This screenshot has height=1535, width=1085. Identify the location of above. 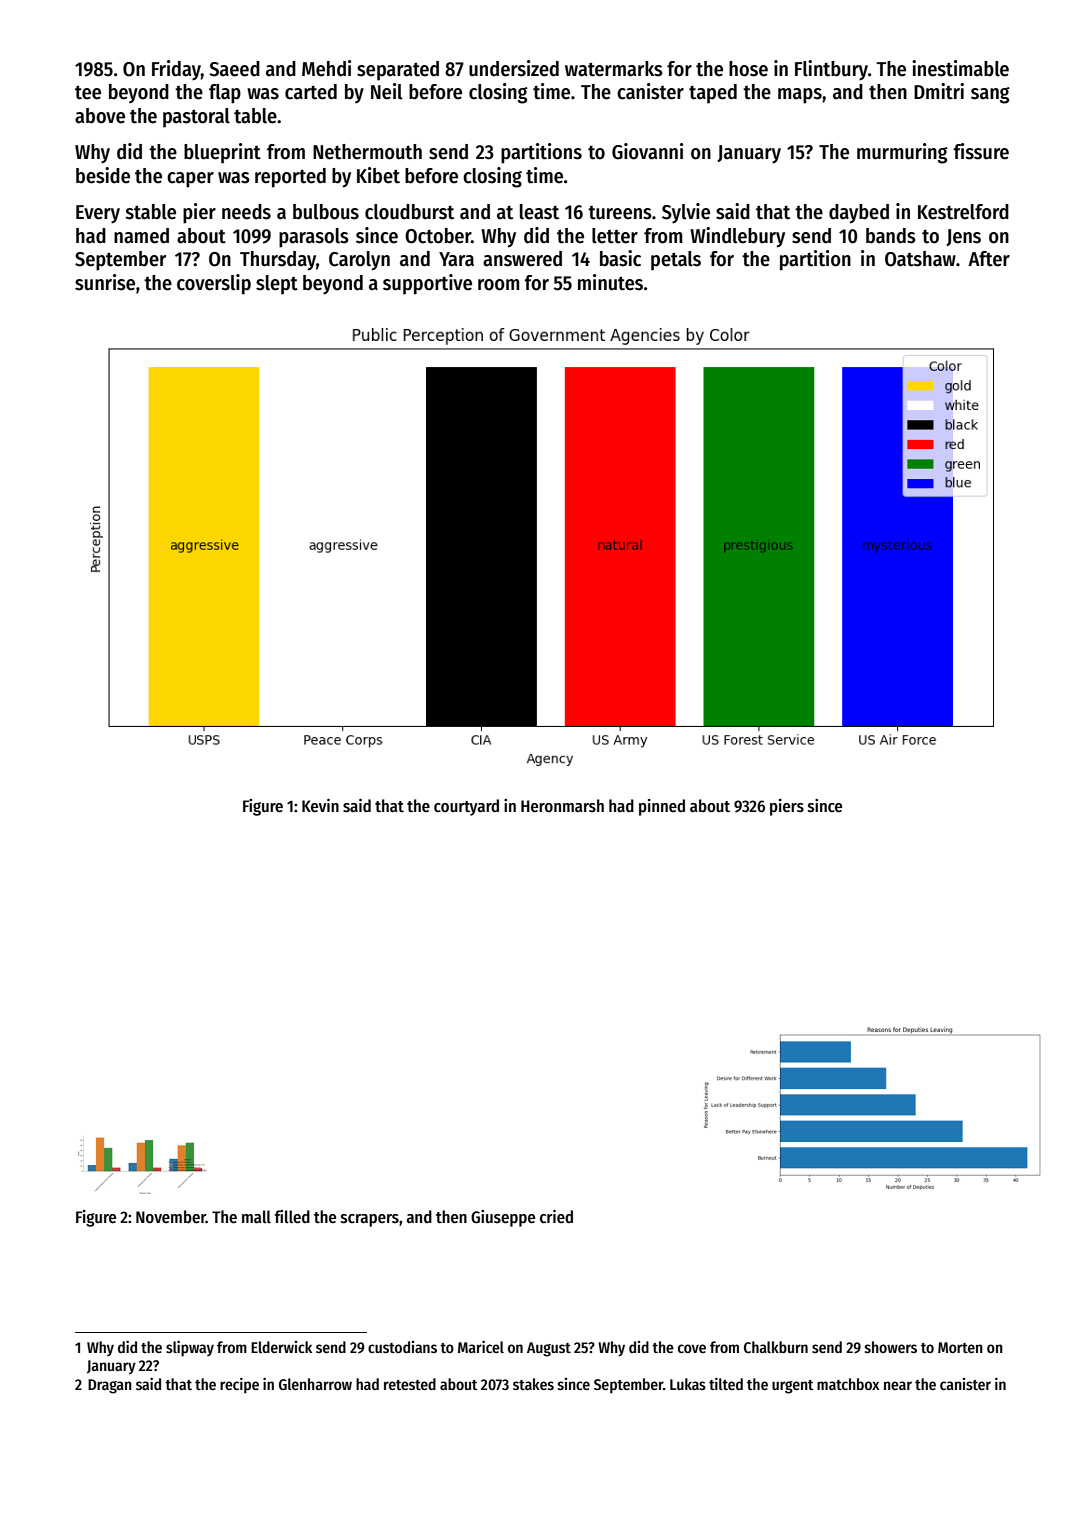
(100, 116).
